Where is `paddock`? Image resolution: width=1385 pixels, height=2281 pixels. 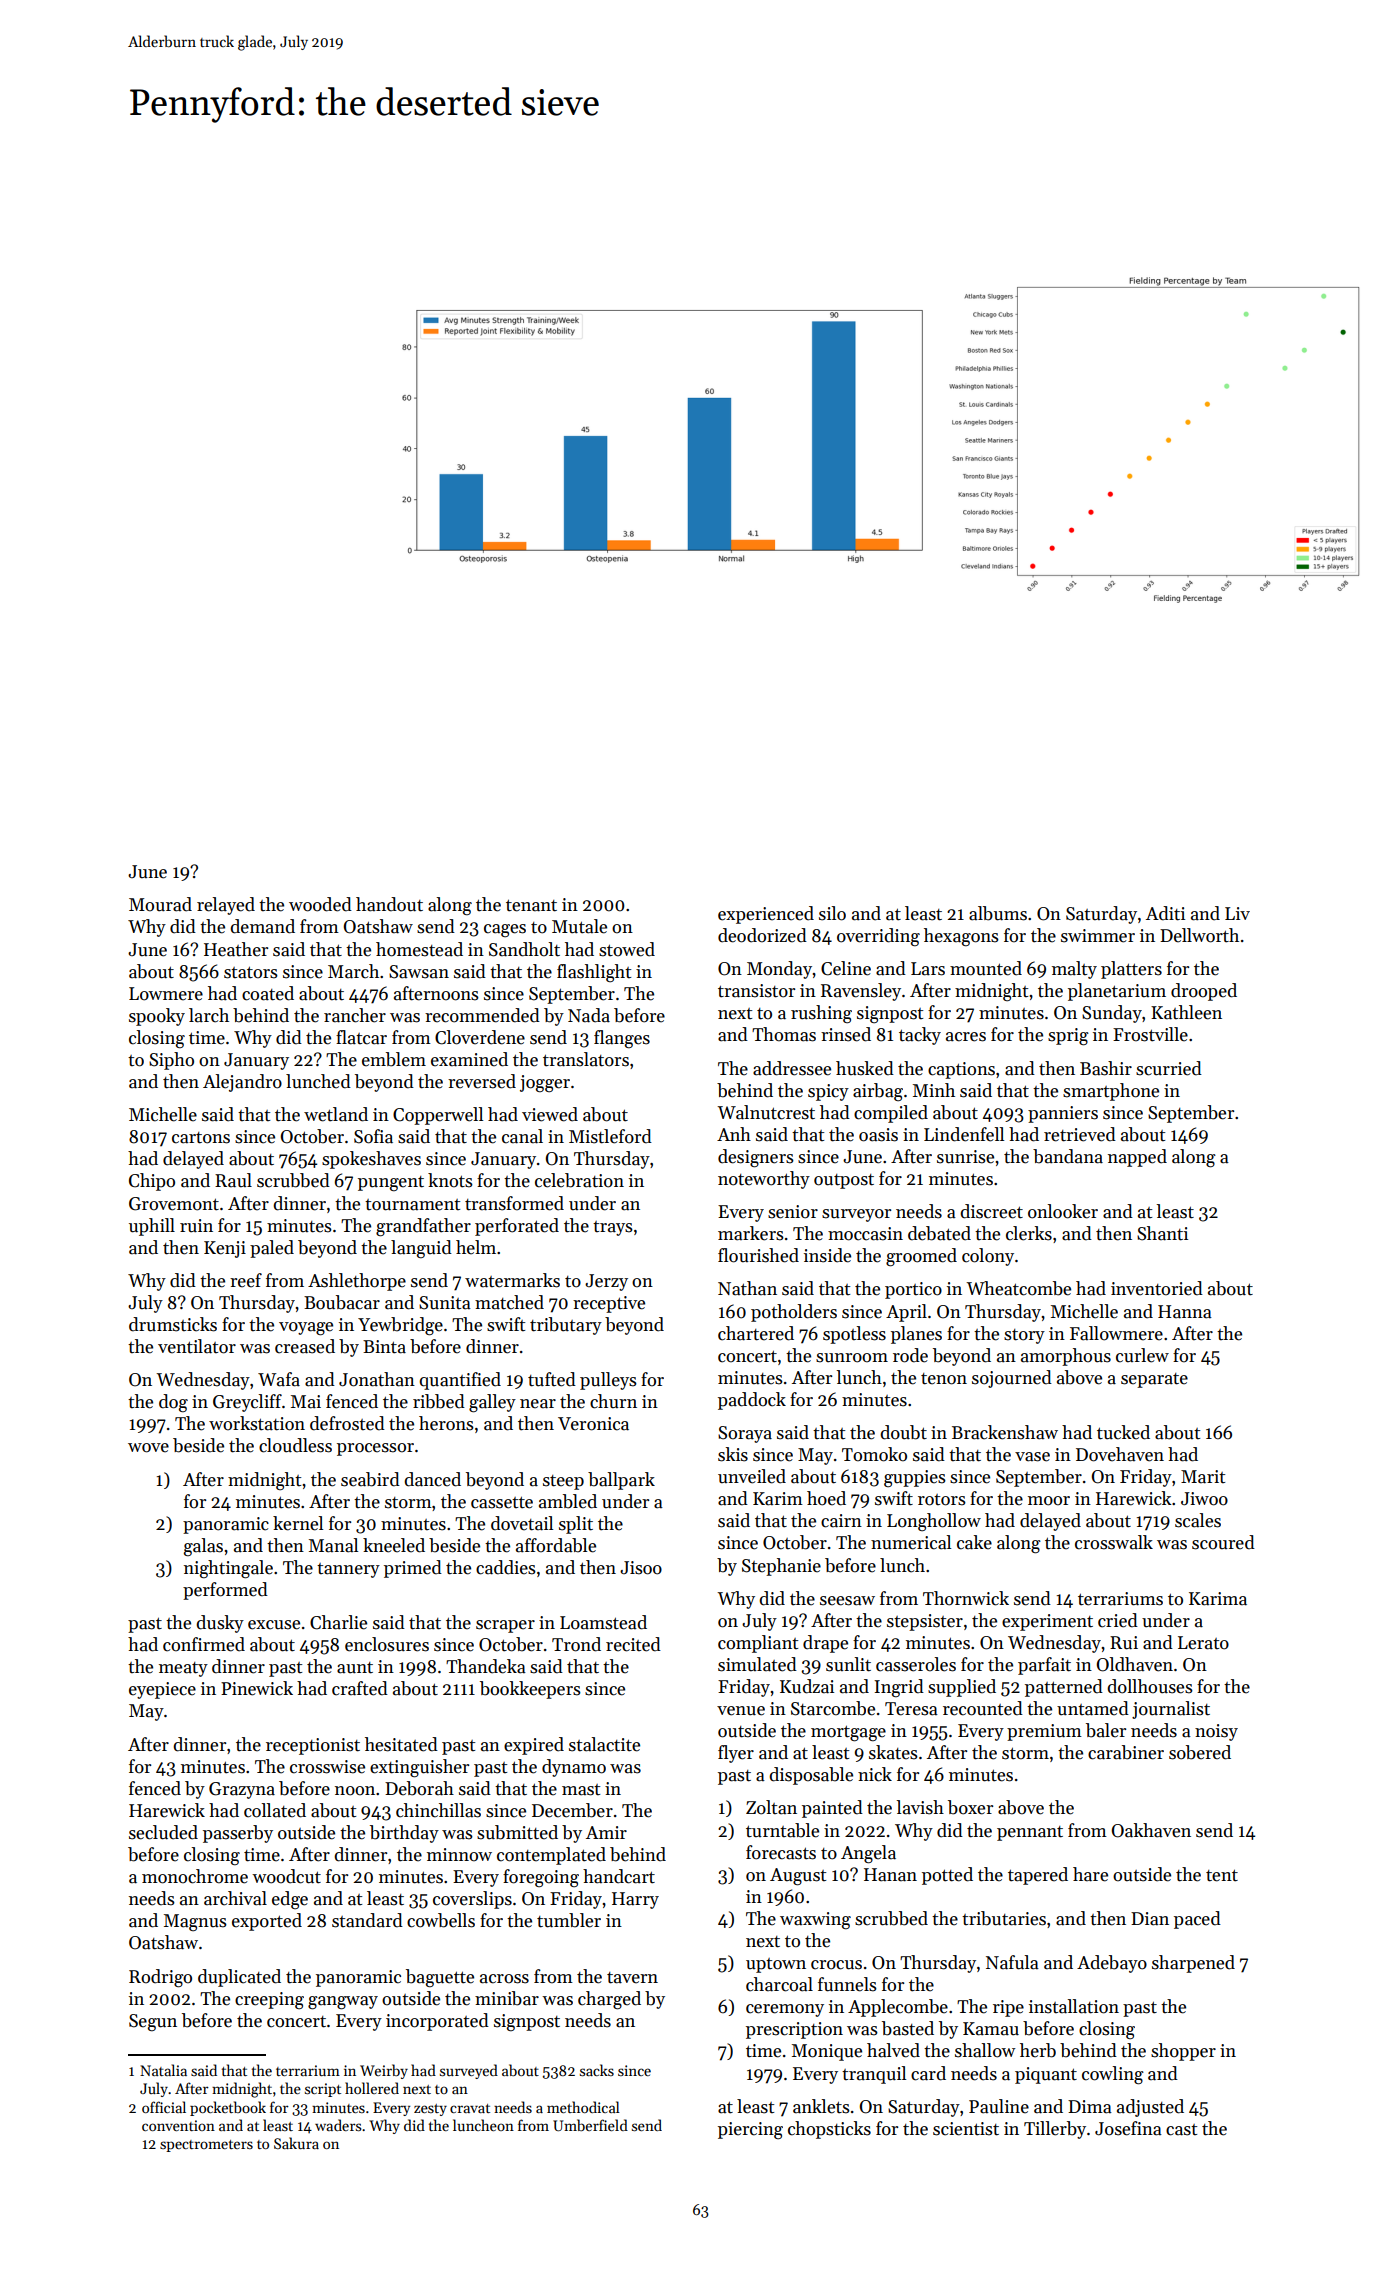
paddock is located at coordinates (752, 1401).
